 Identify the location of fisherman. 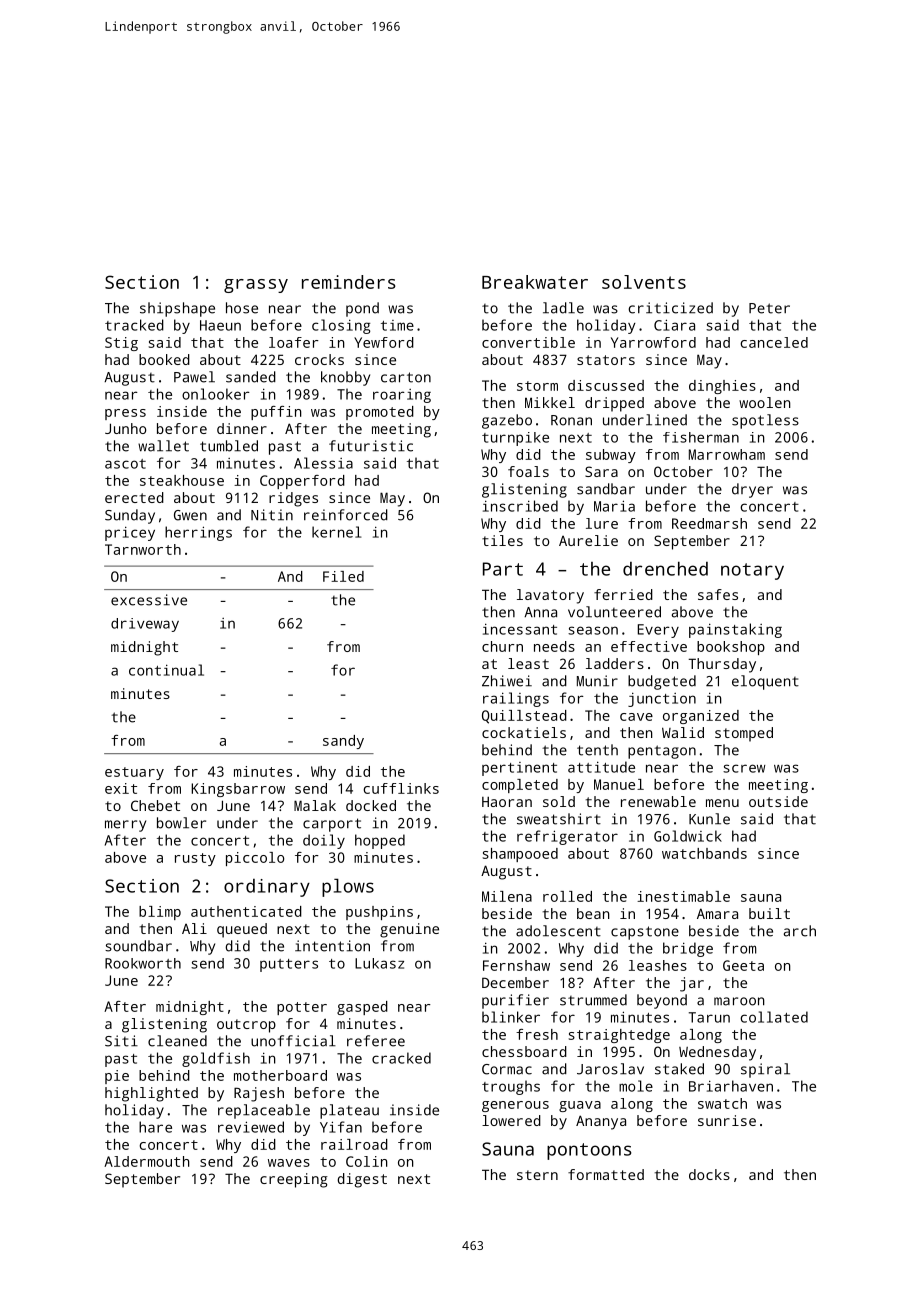
(701, 437).
